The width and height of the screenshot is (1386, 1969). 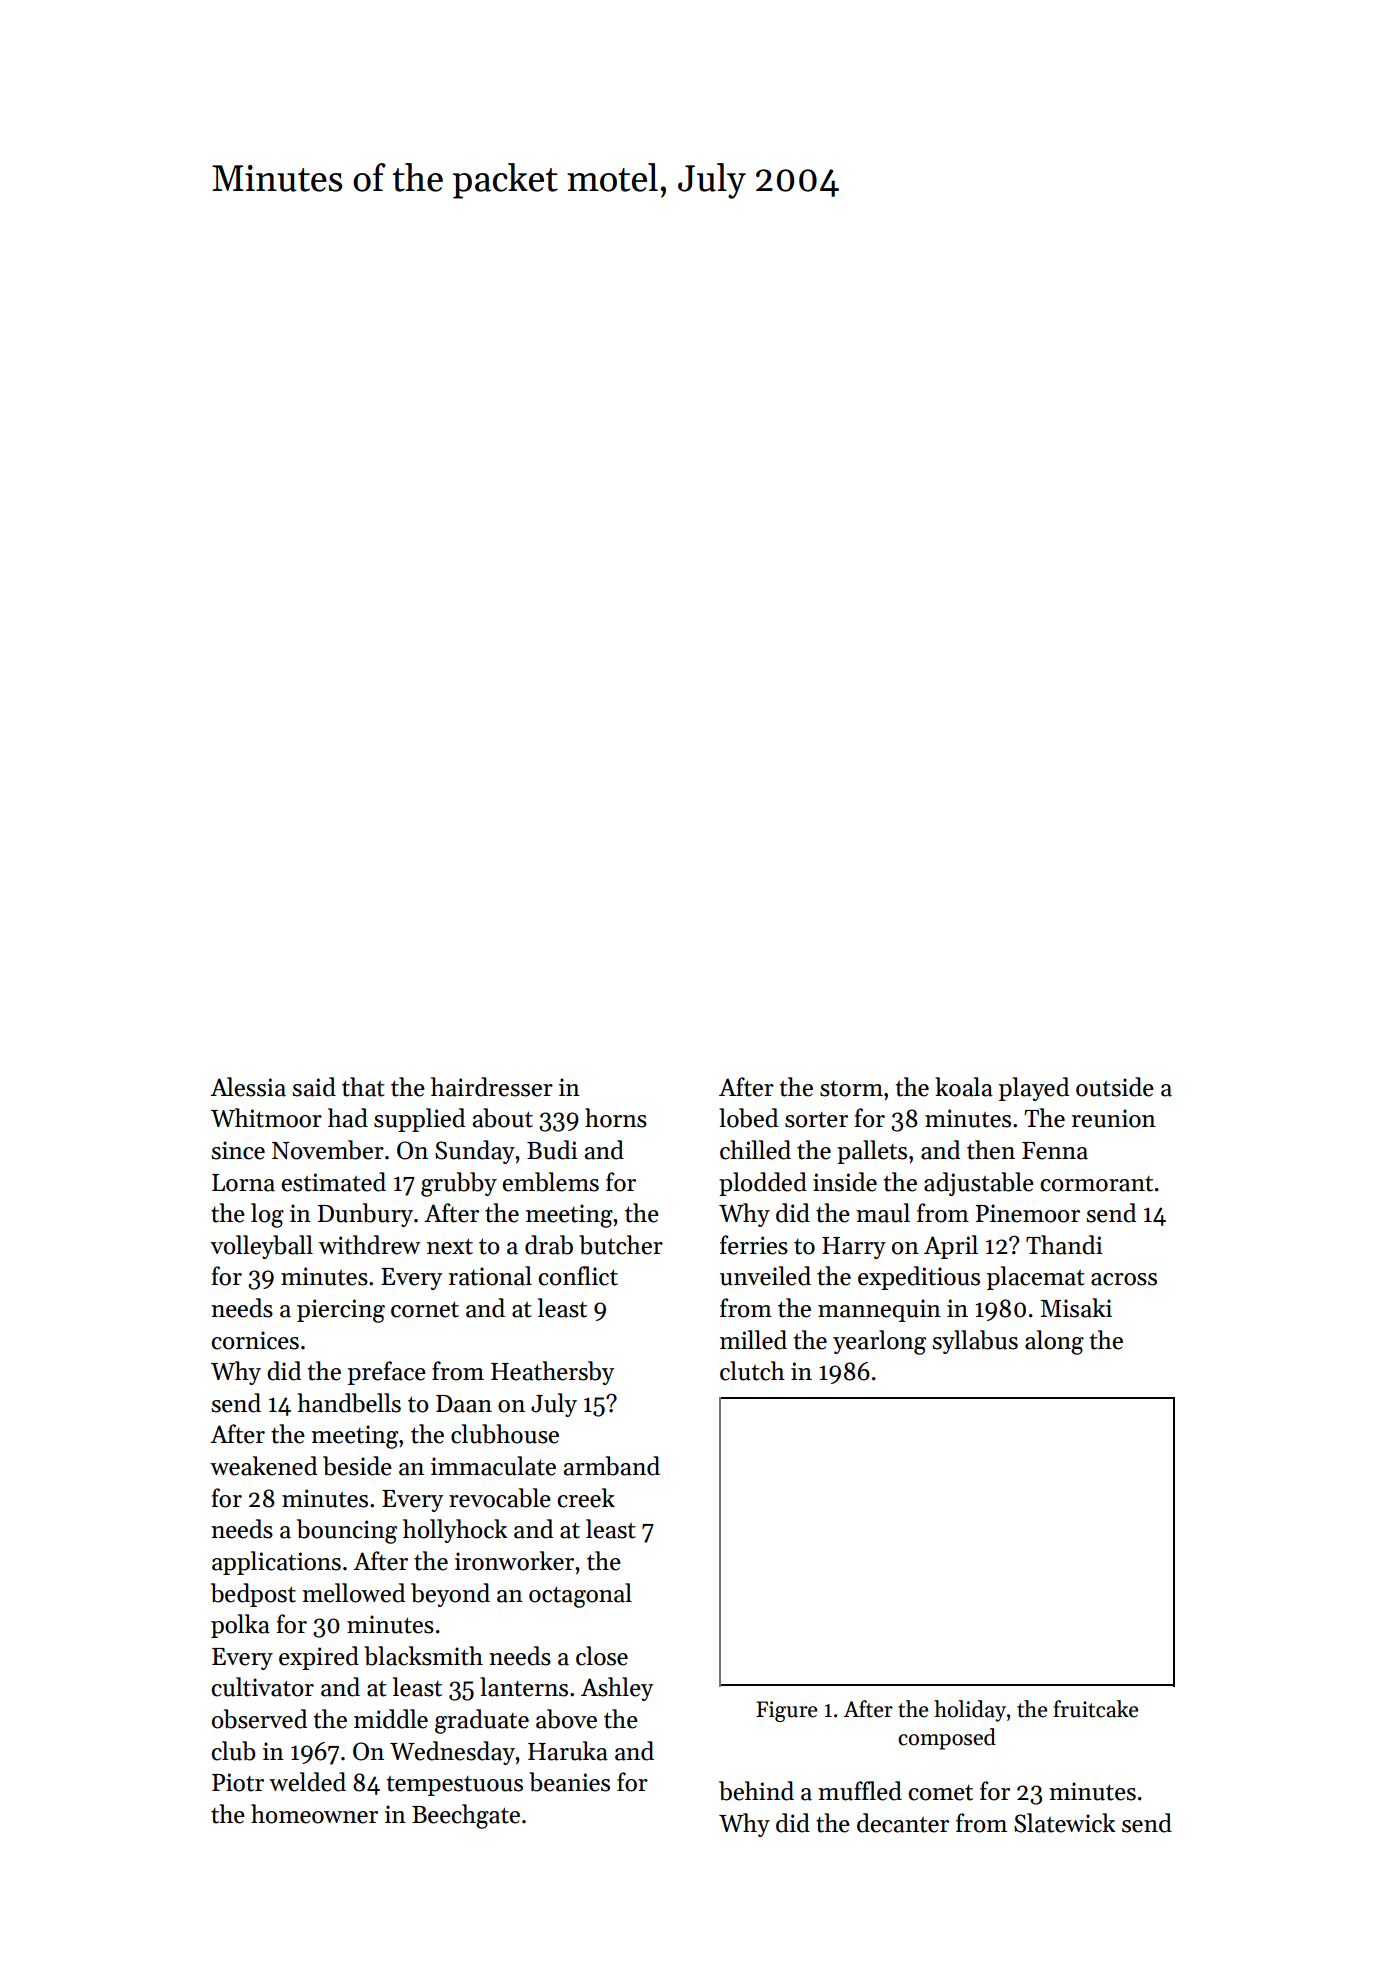 What do you see at coordinates (459, 1184) in the screenshot?
I see `grubby` at bounding box center [459, 1184].
